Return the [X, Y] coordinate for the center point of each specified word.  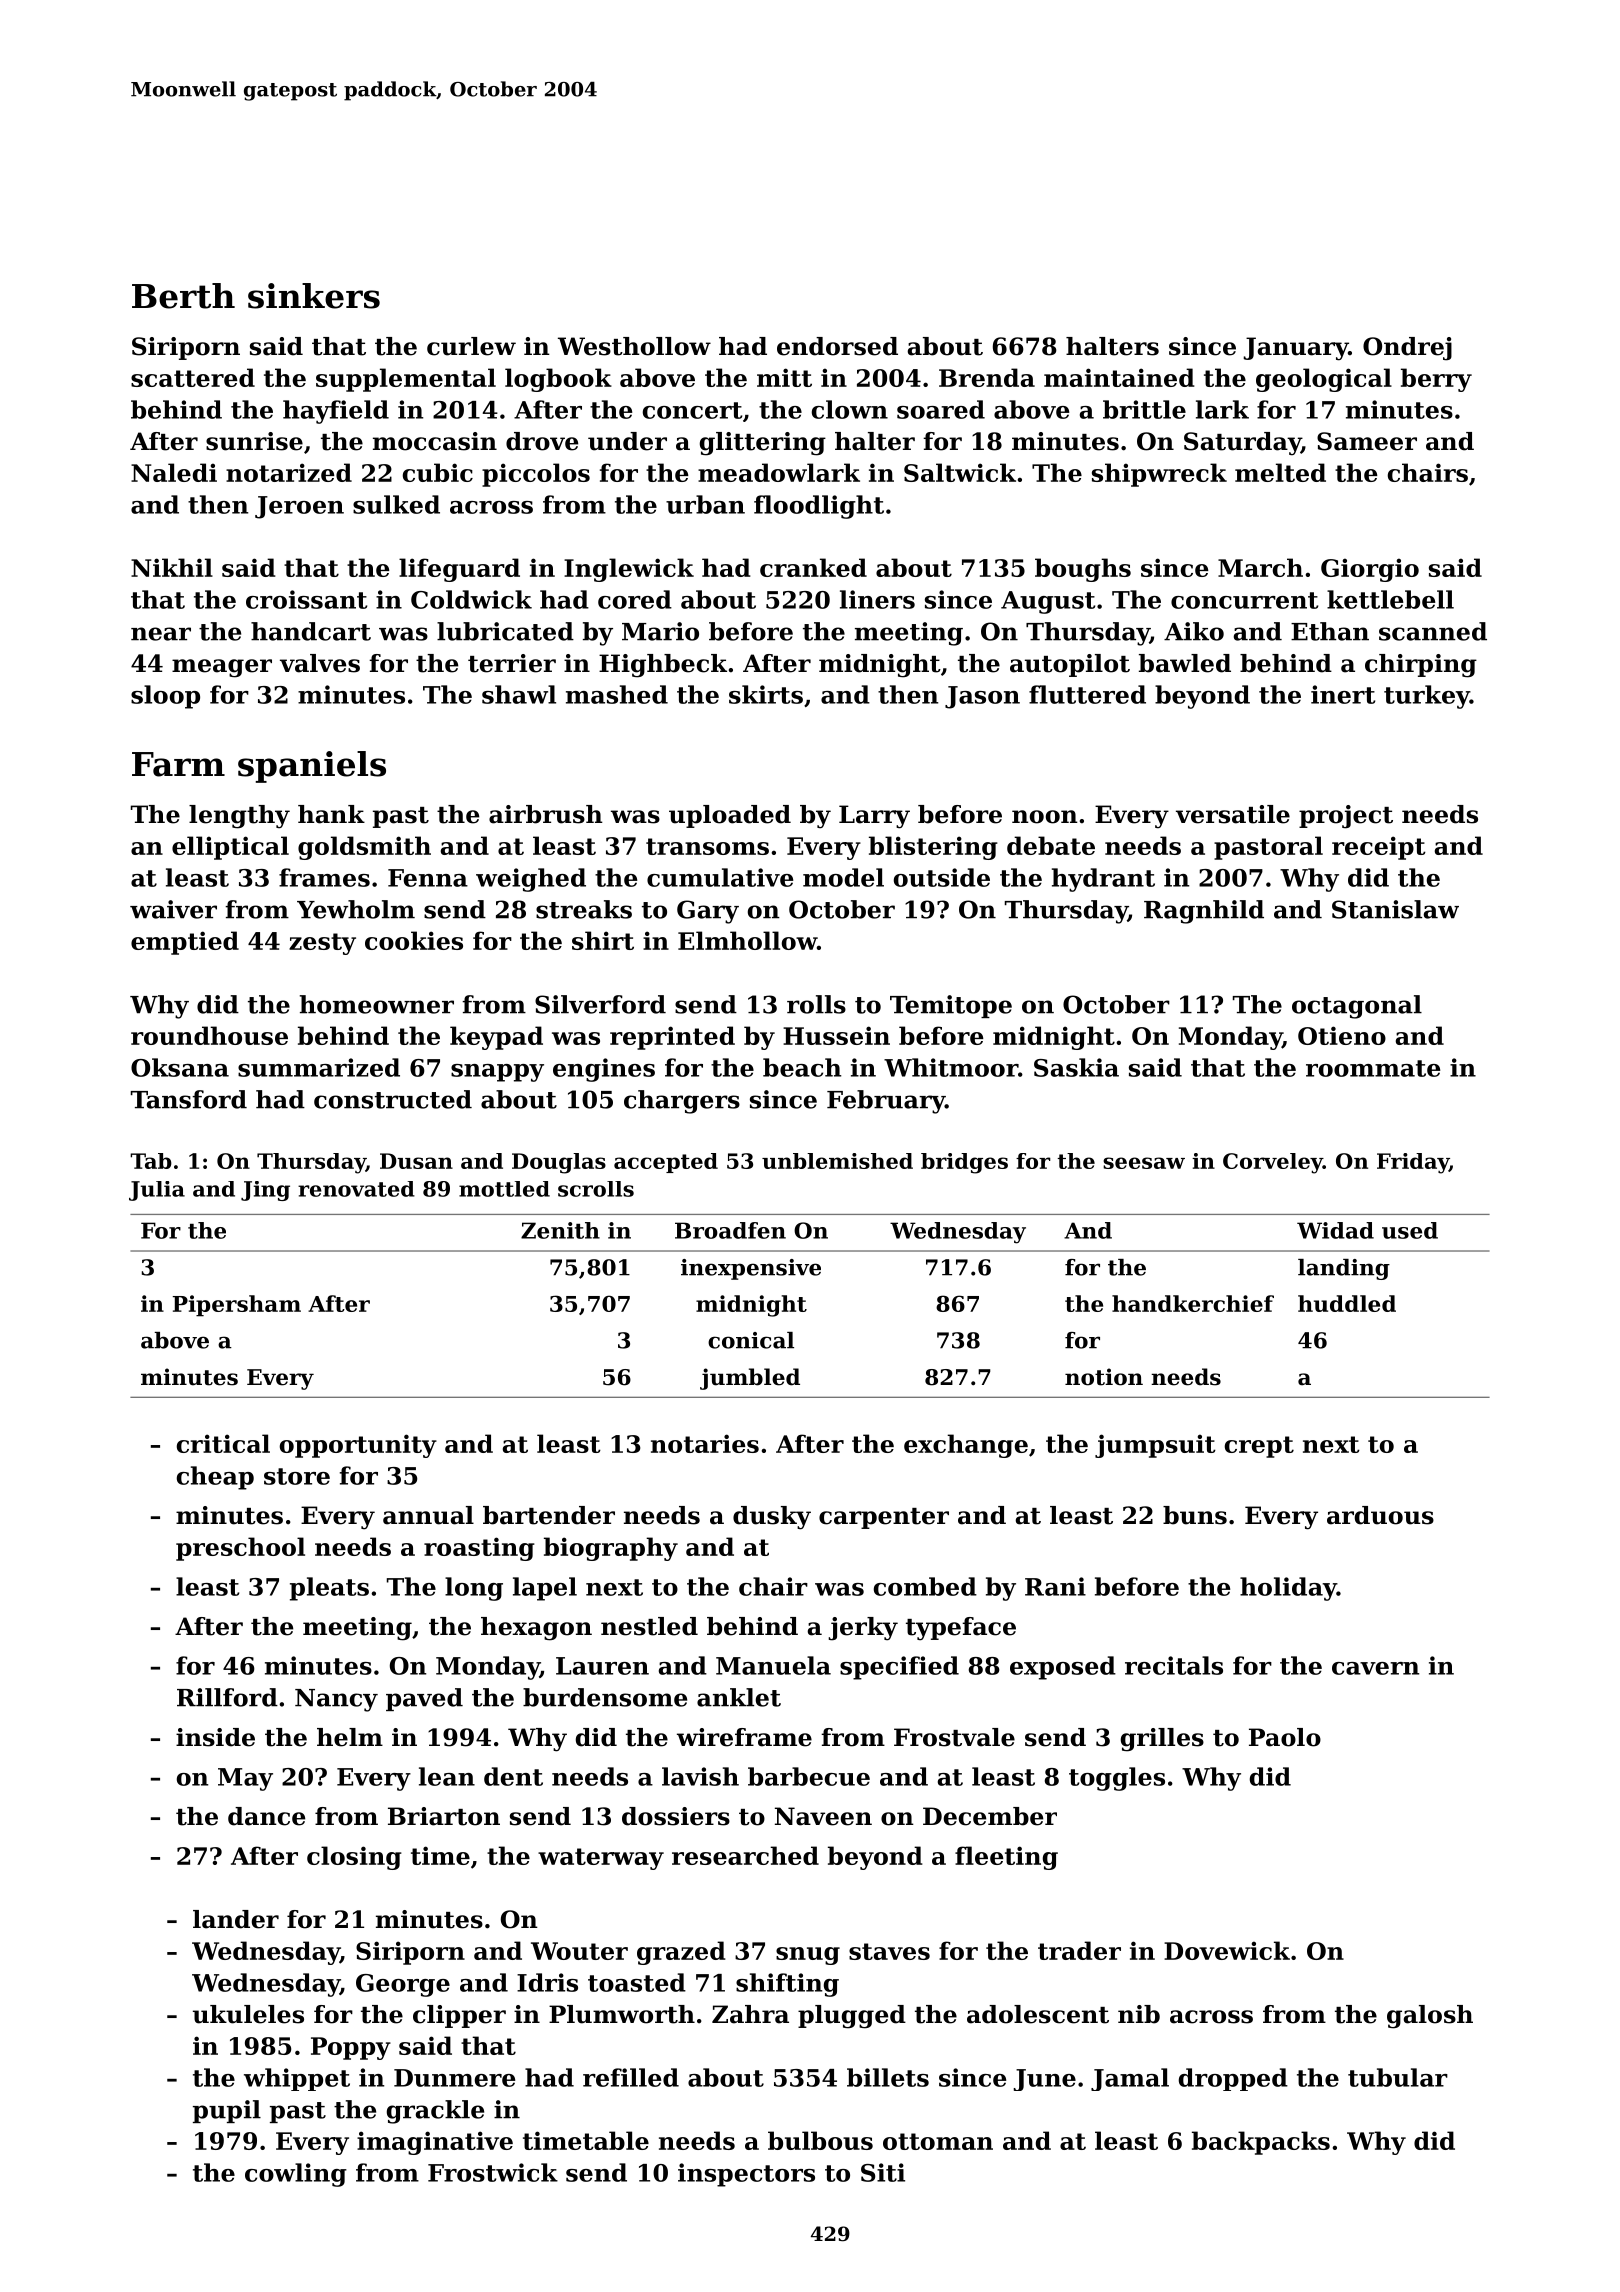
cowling [296, 2175]
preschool [240, 1549]
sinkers [314, 296]
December [990, 1816]
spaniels [312, 767]
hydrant [1103, 880]
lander [236, 1919]
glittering [763, 444]
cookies [414, 940]
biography [611, 1549]
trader [1079, 1950]
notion [1104, 1377]
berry [1436, 380]
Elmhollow [747, 940]
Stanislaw [1395, 909]
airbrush [546, 814]
